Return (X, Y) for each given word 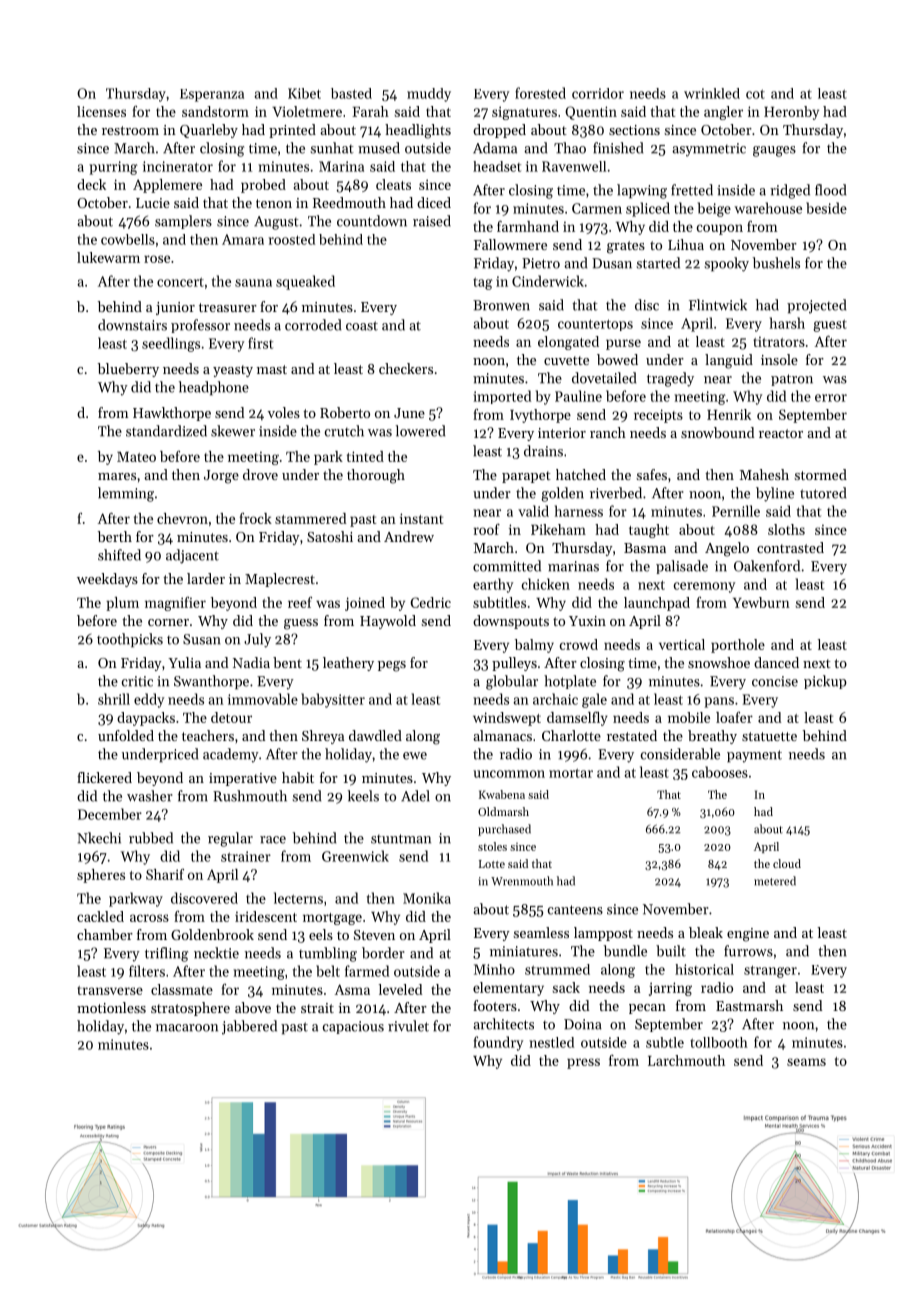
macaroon (187, 1028)
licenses (101, 111)
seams (806, 1062)
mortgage (332, 919)
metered (775, 881)
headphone (214, 388)
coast (362, 326)
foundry (498, 1043)
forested (540, 93)
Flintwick (718, 305)
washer (150, 796)
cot (755, 94)
